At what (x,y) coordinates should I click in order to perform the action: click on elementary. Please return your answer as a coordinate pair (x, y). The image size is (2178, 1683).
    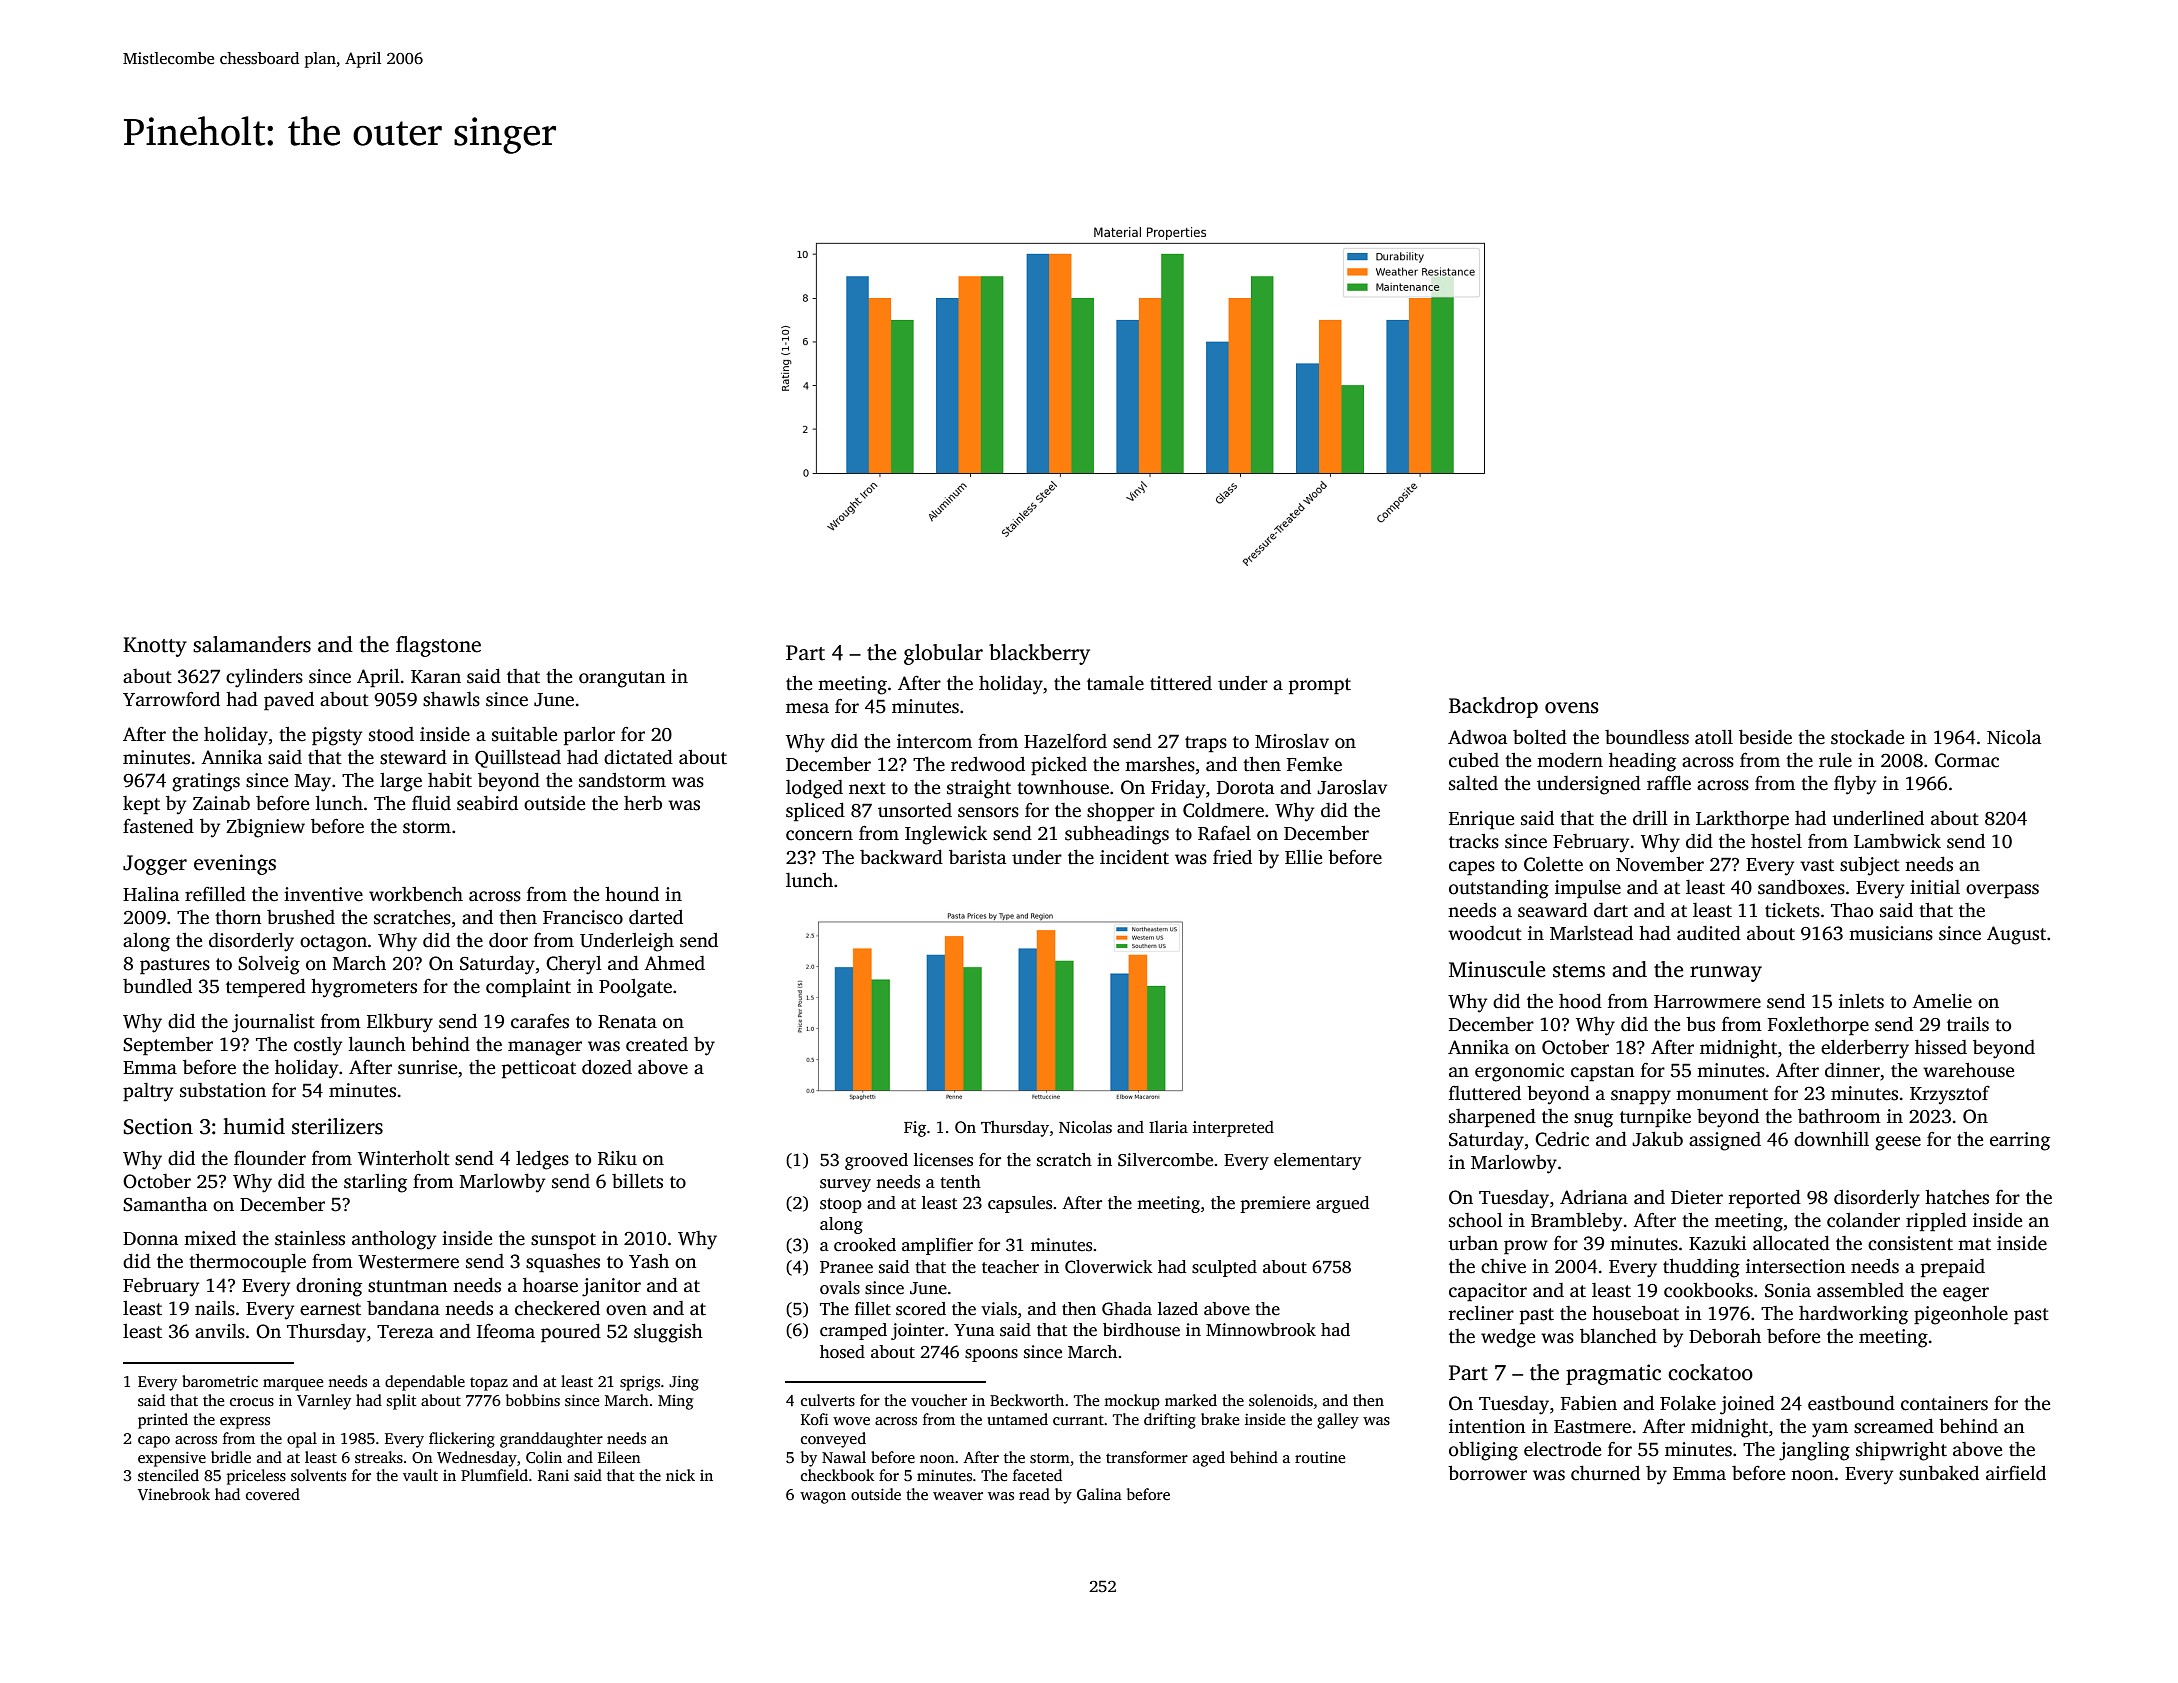
    Looking at the image, I should click on (1317, 1161).
